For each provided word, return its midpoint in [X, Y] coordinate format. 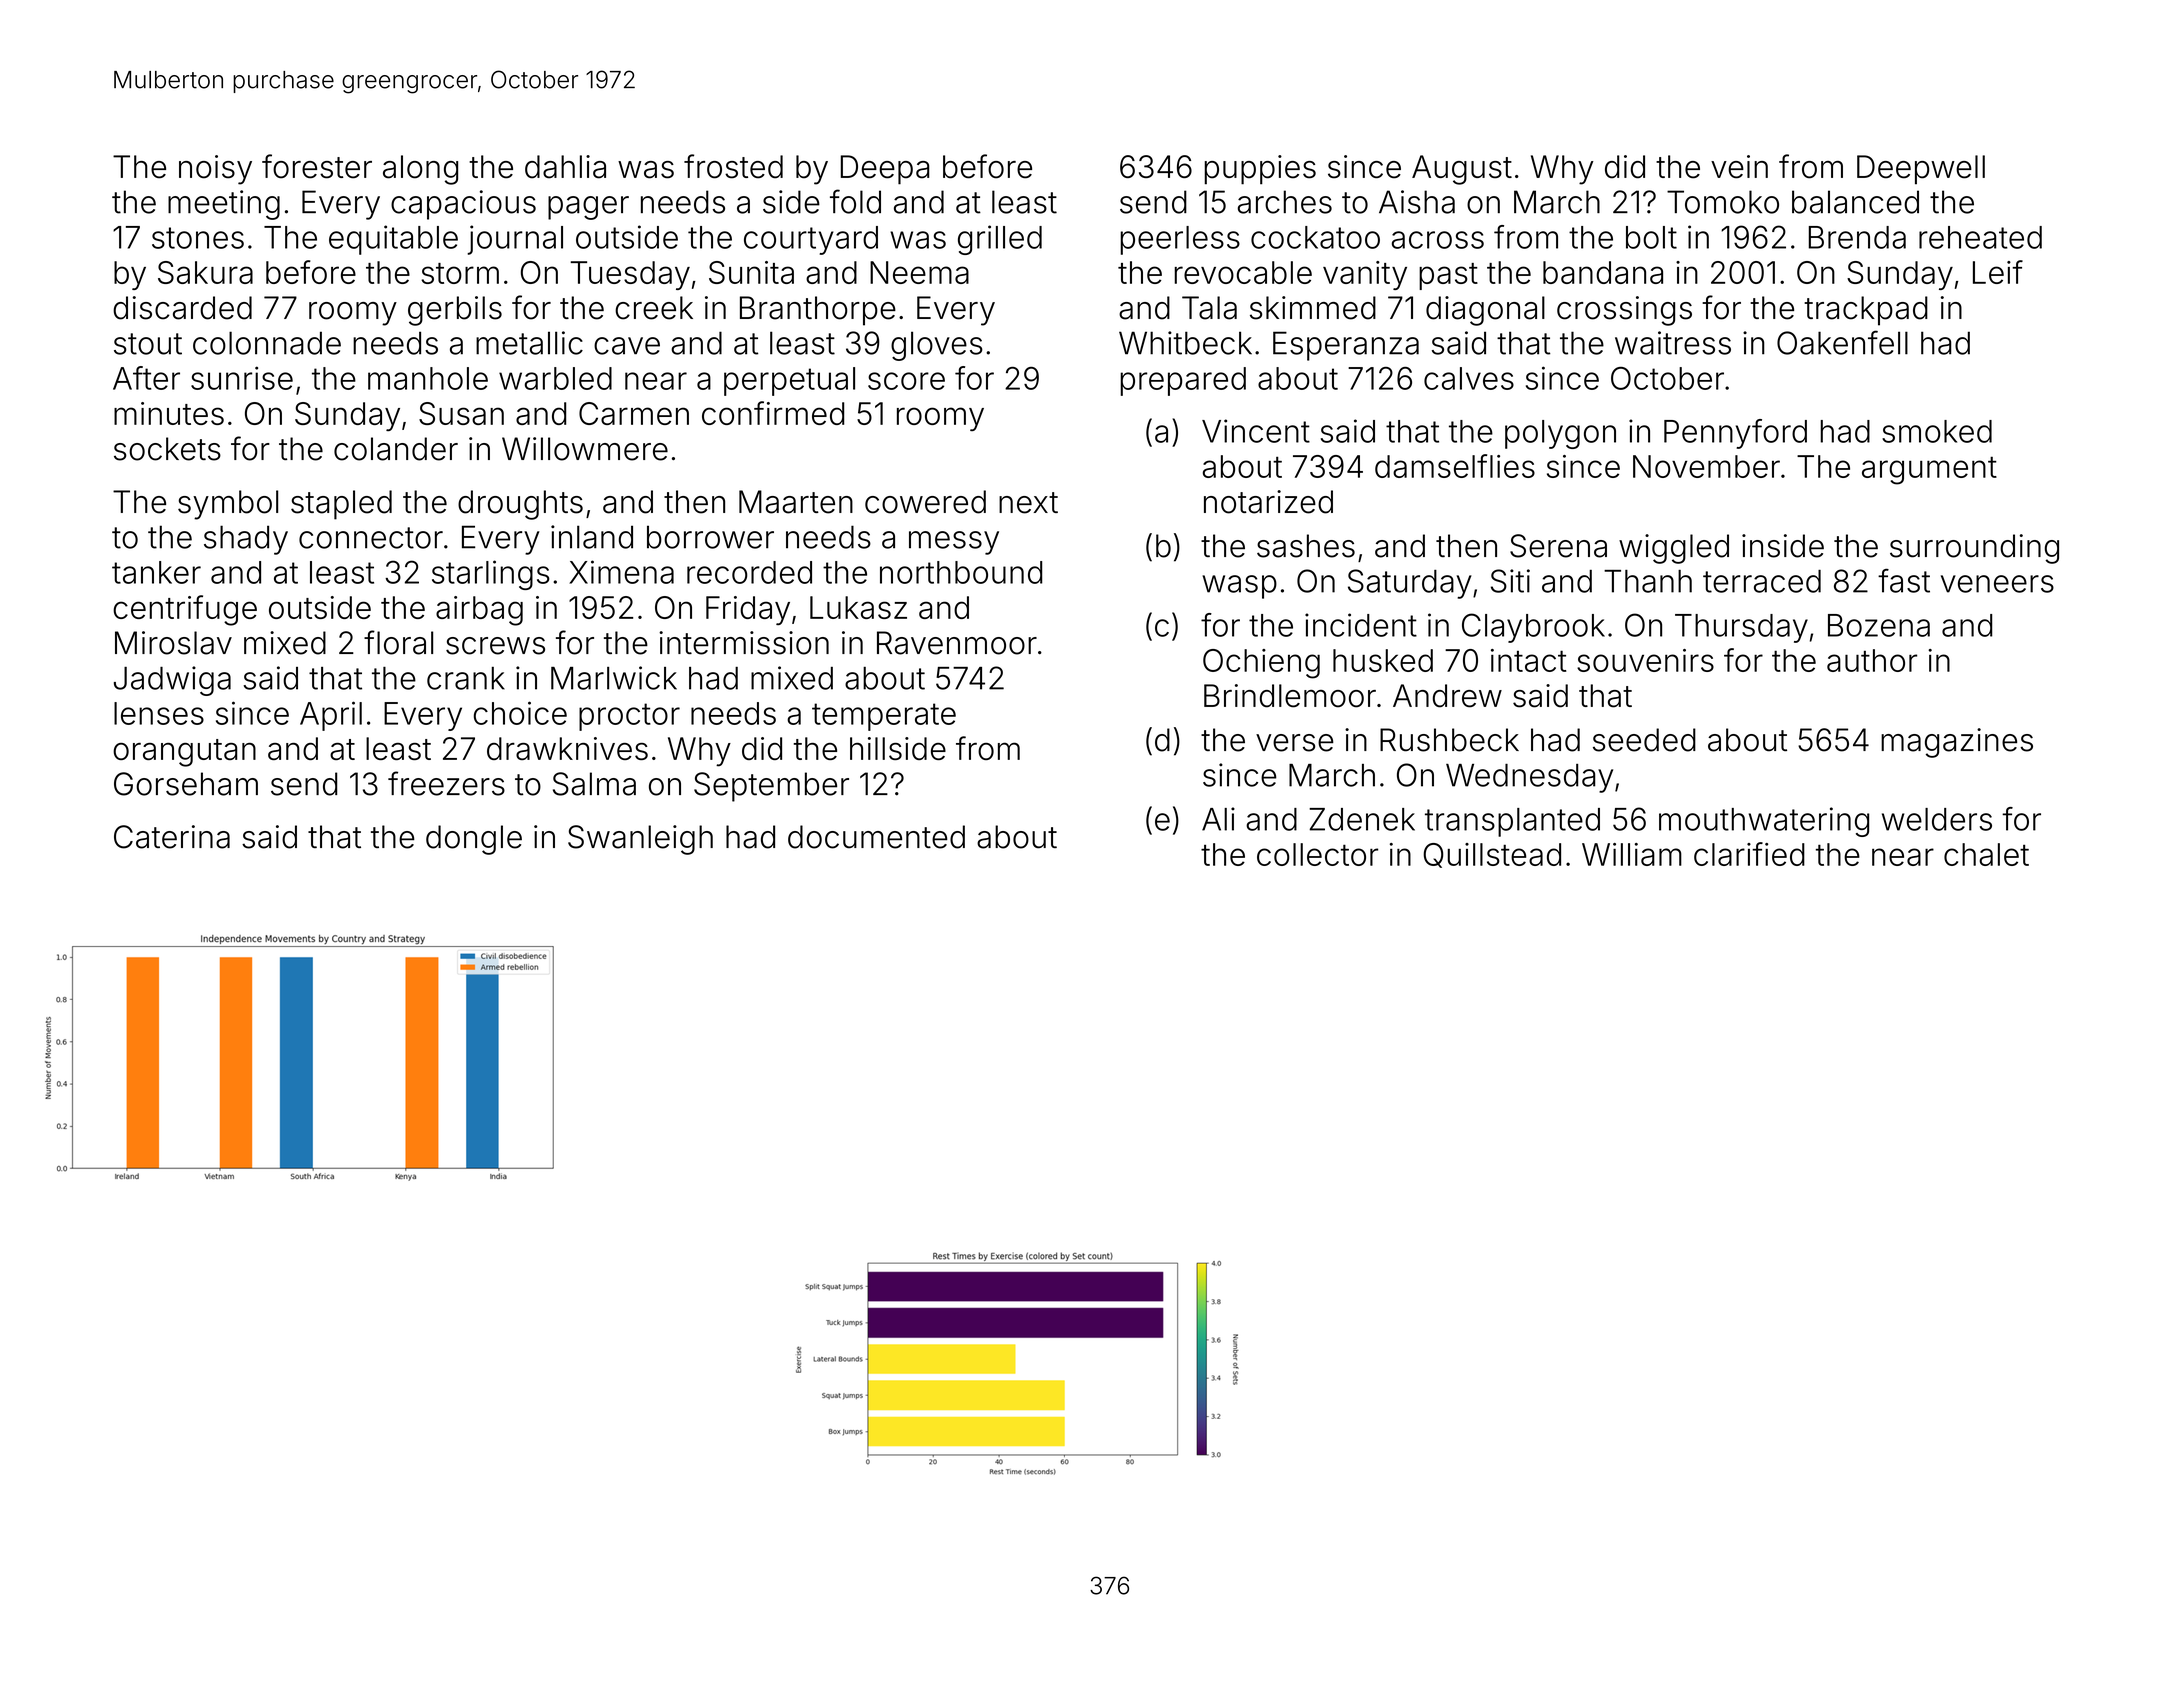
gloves [937, 346]
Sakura [205, 272]
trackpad [1866, 311]
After [146, 378]
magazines [1957, 743]
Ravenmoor [957, 643]
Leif [1998, 272]
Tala [1209, 308]
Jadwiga [172, 681]
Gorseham [186, 784]
